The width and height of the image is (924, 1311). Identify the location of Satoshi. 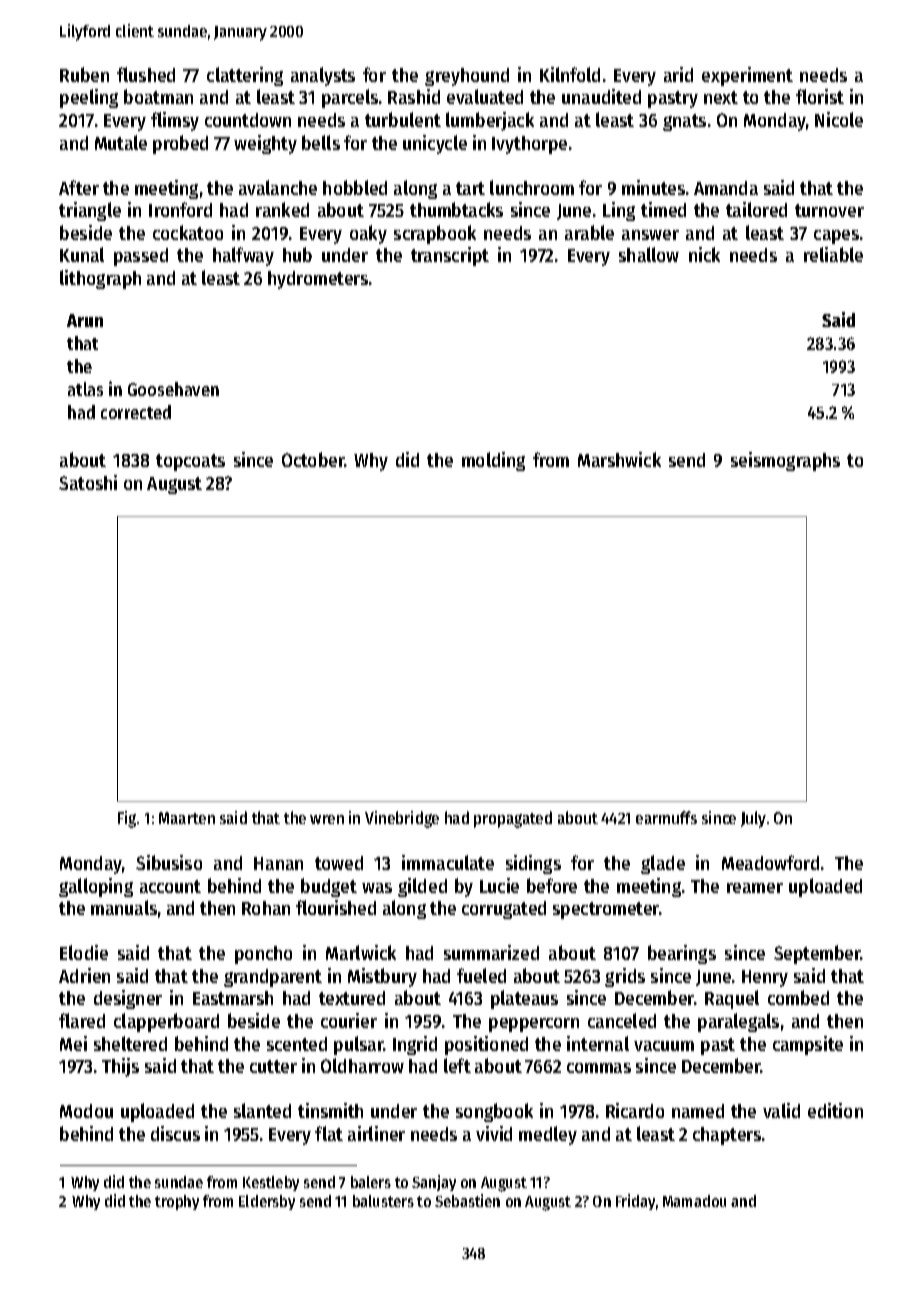
(88, 482).
